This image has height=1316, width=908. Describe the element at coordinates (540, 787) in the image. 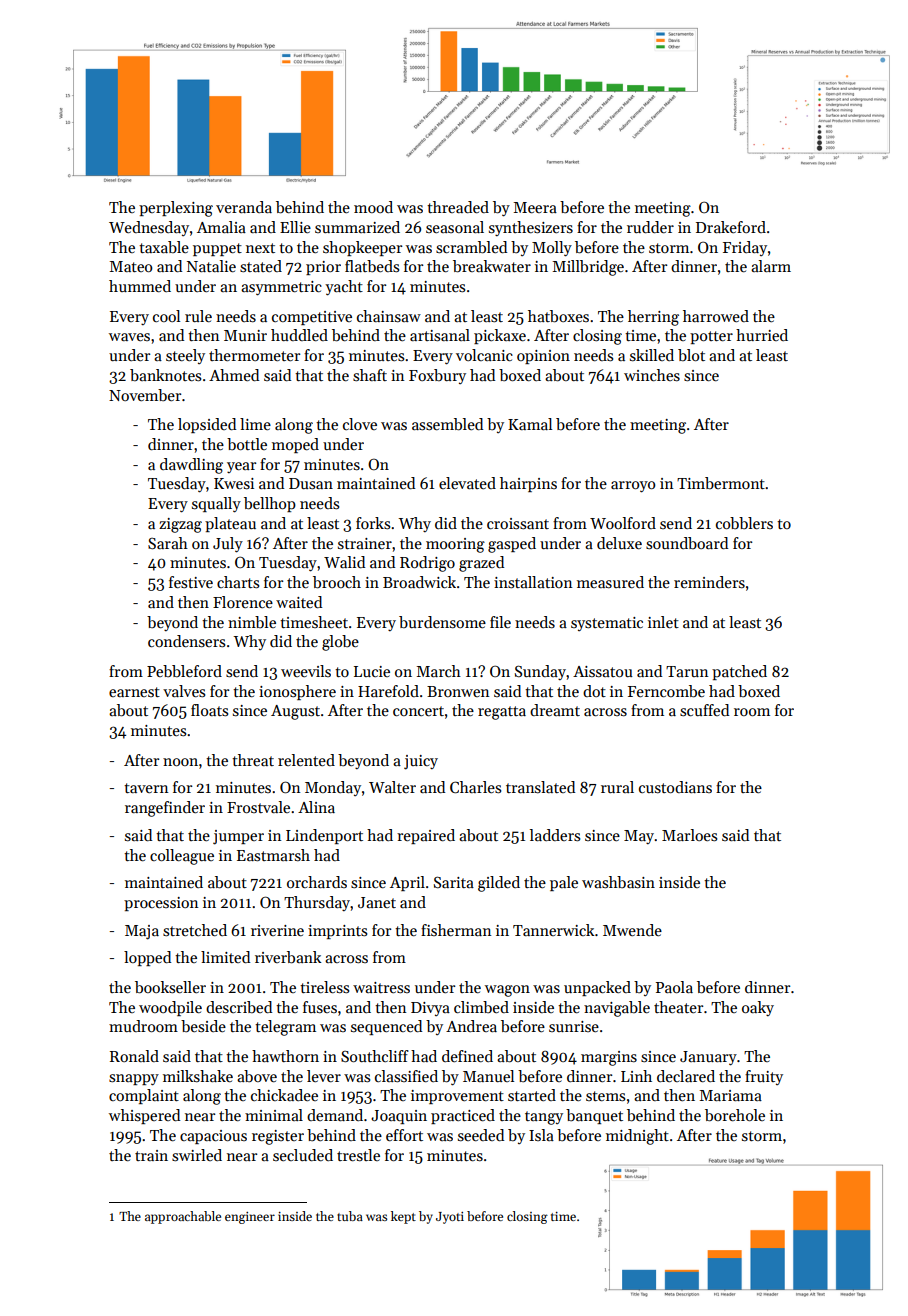

I see `translated` at that location.
